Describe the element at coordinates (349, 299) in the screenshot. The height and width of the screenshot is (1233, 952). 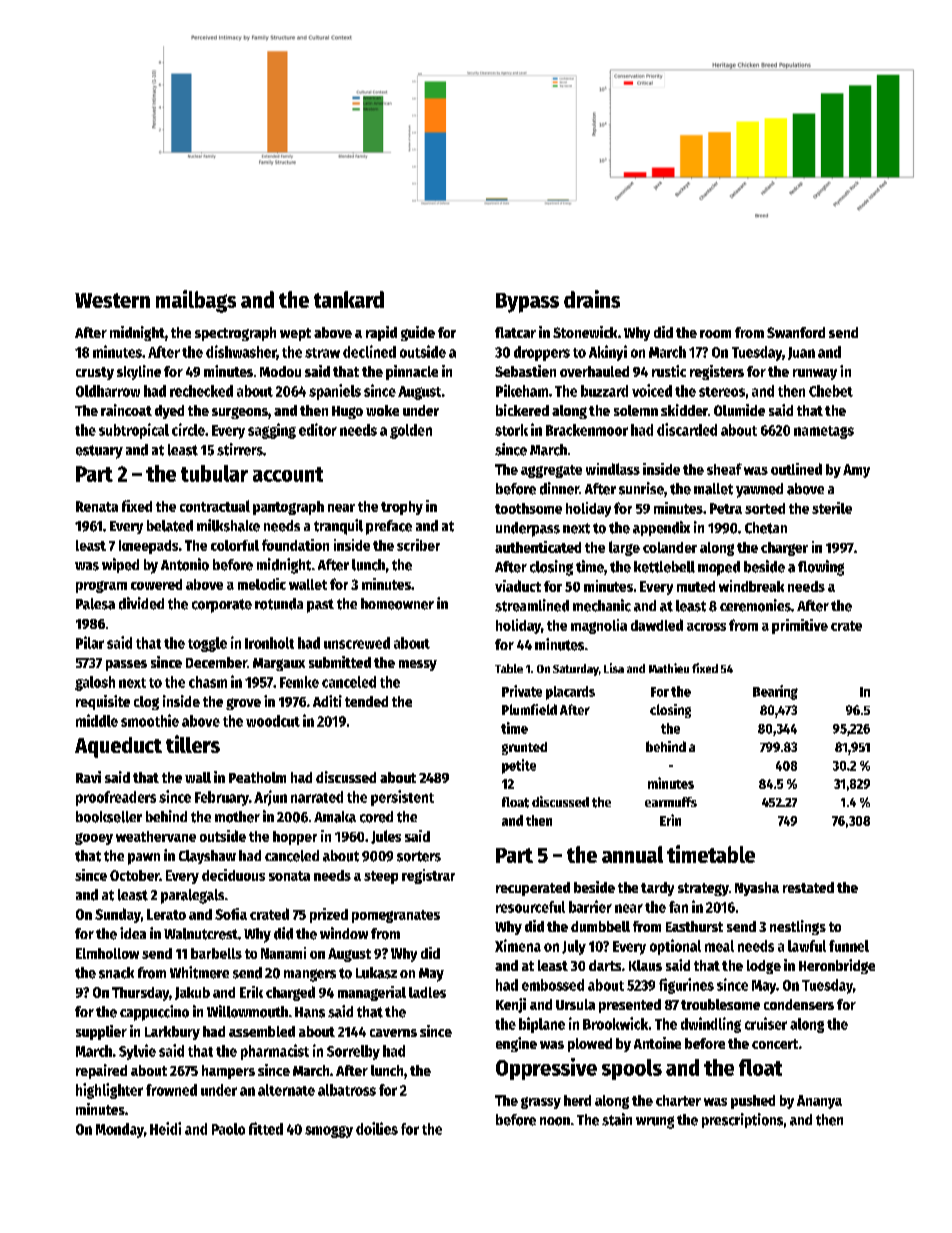
I see `tankard` at that location.
